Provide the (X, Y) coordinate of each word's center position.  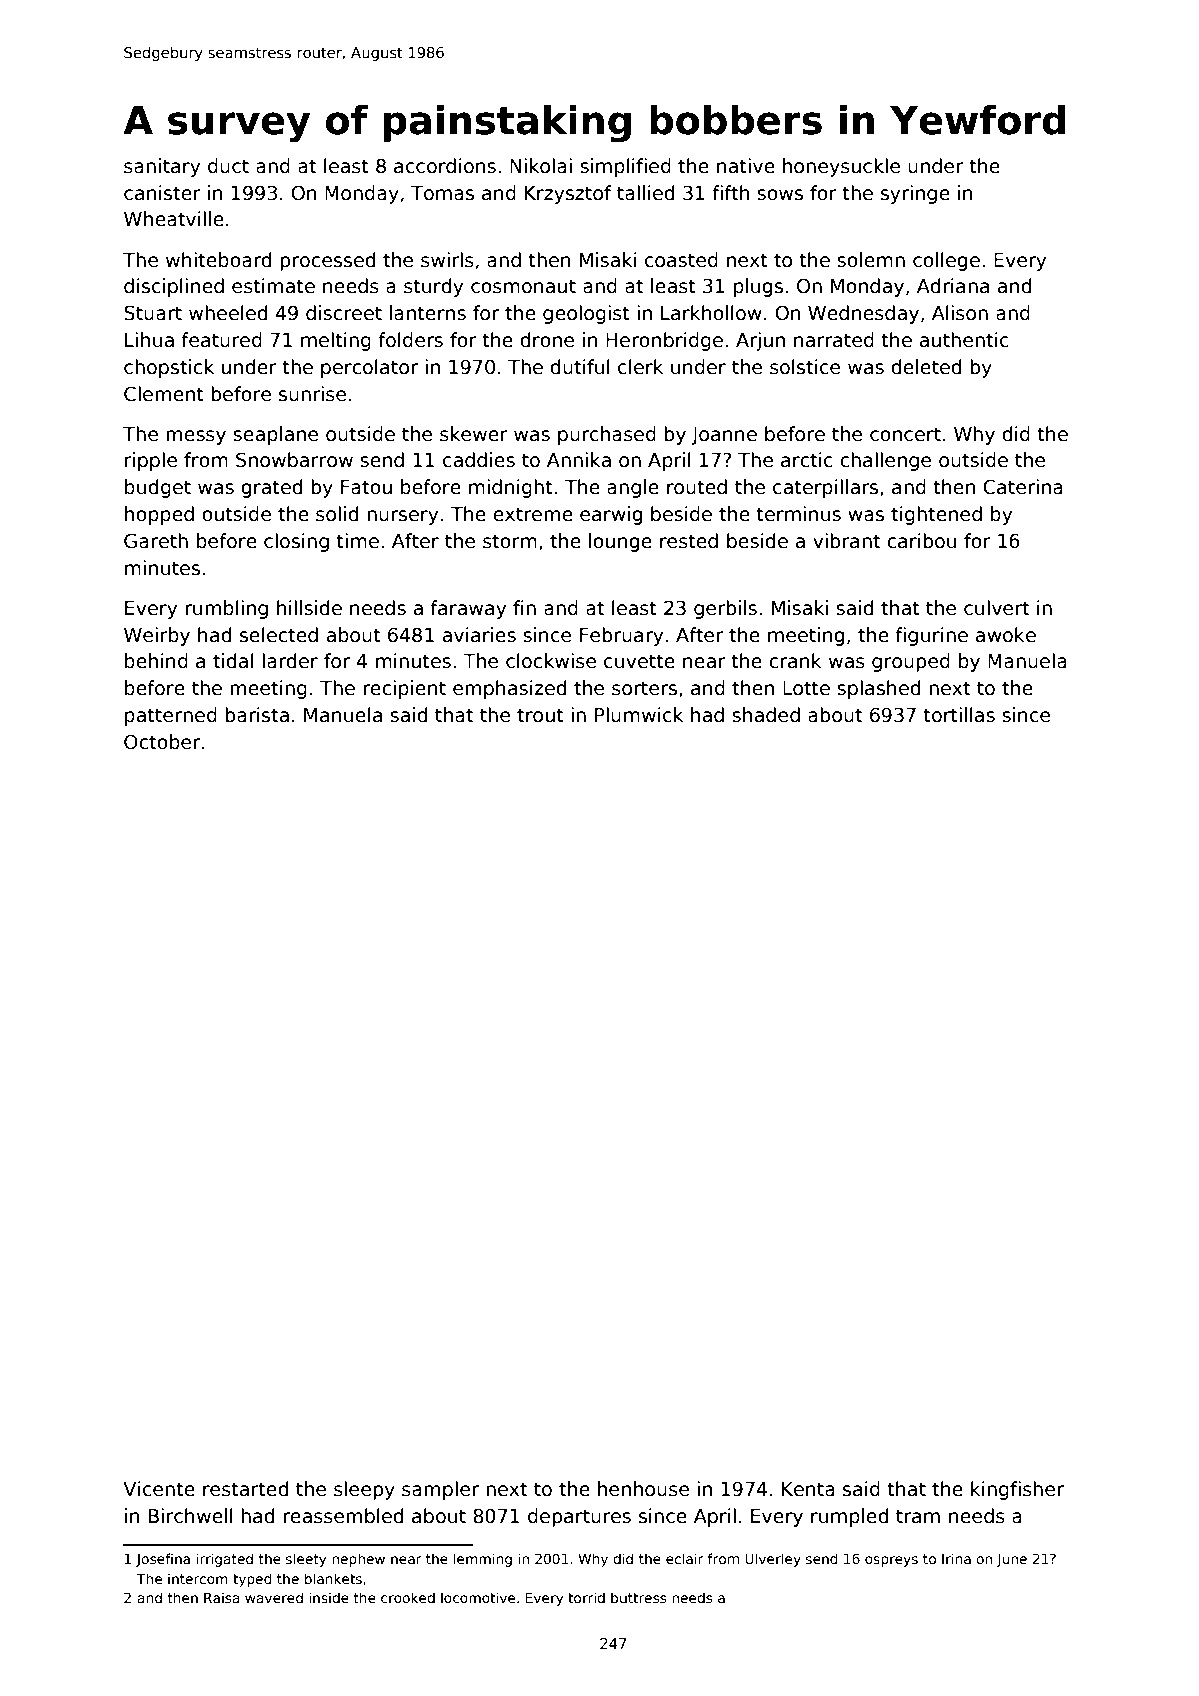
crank (795, 661)
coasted (681, 260)
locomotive (478, 1597)
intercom (198, 1578)
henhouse (643, 1489)
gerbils (725, 609)
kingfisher (1017, 1490)
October (162, 742)
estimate (273, 286)
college (946, 261)
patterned (171, 716)
